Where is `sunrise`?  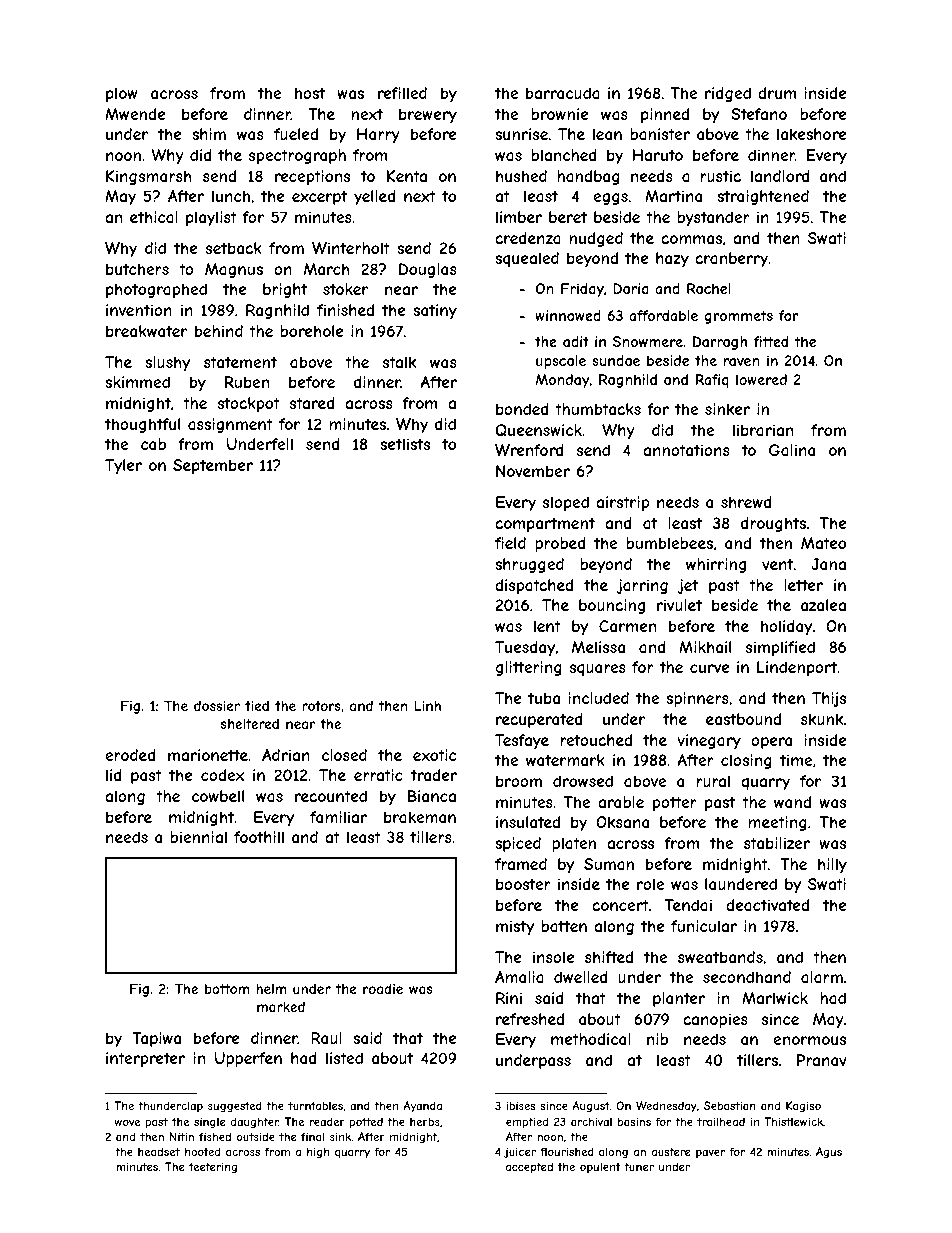 sunrise is located at coordinates (521, 134).
